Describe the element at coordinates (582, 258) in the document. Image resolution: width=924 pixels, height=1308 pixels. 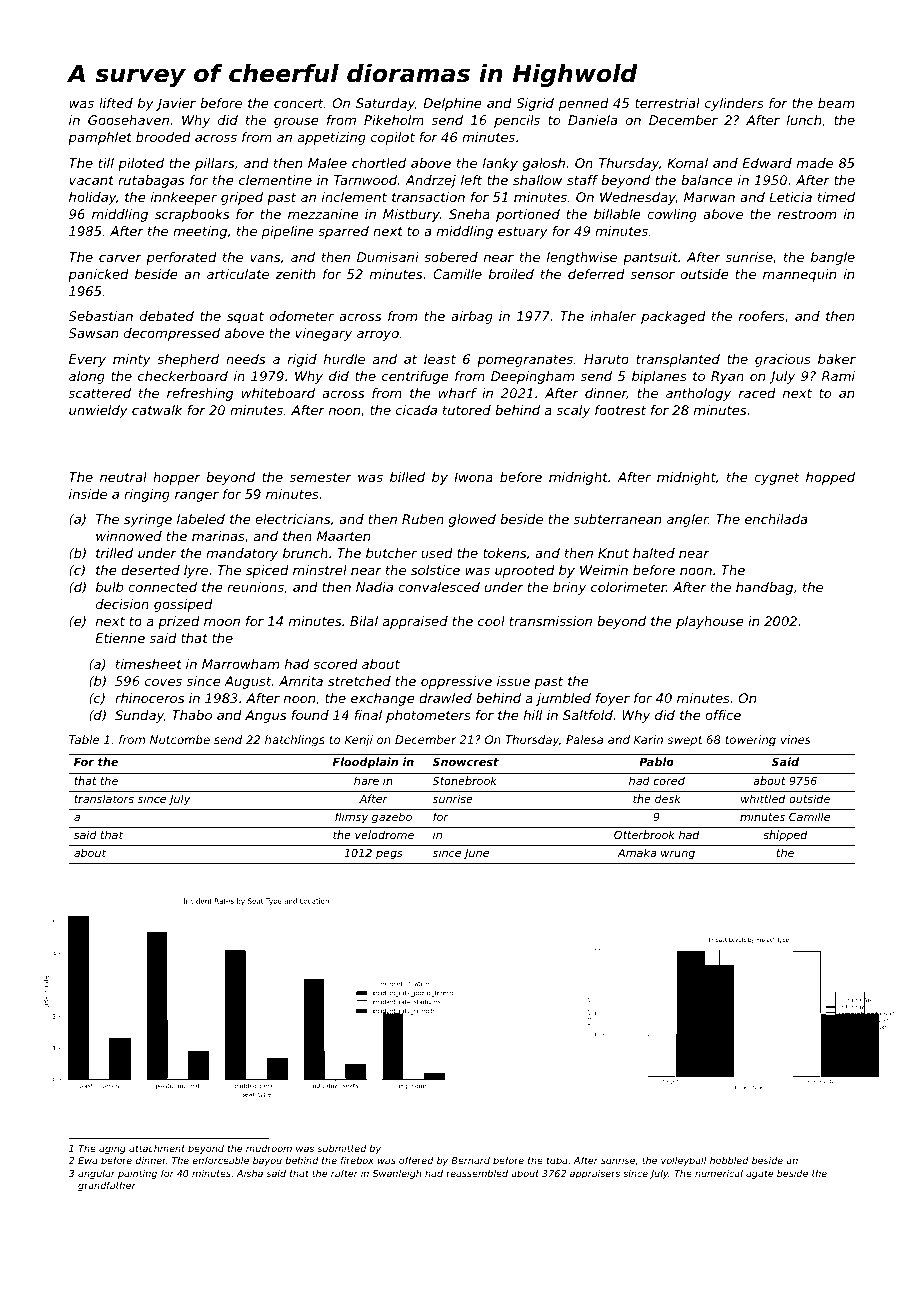
I see `lengthwise` at that location.
